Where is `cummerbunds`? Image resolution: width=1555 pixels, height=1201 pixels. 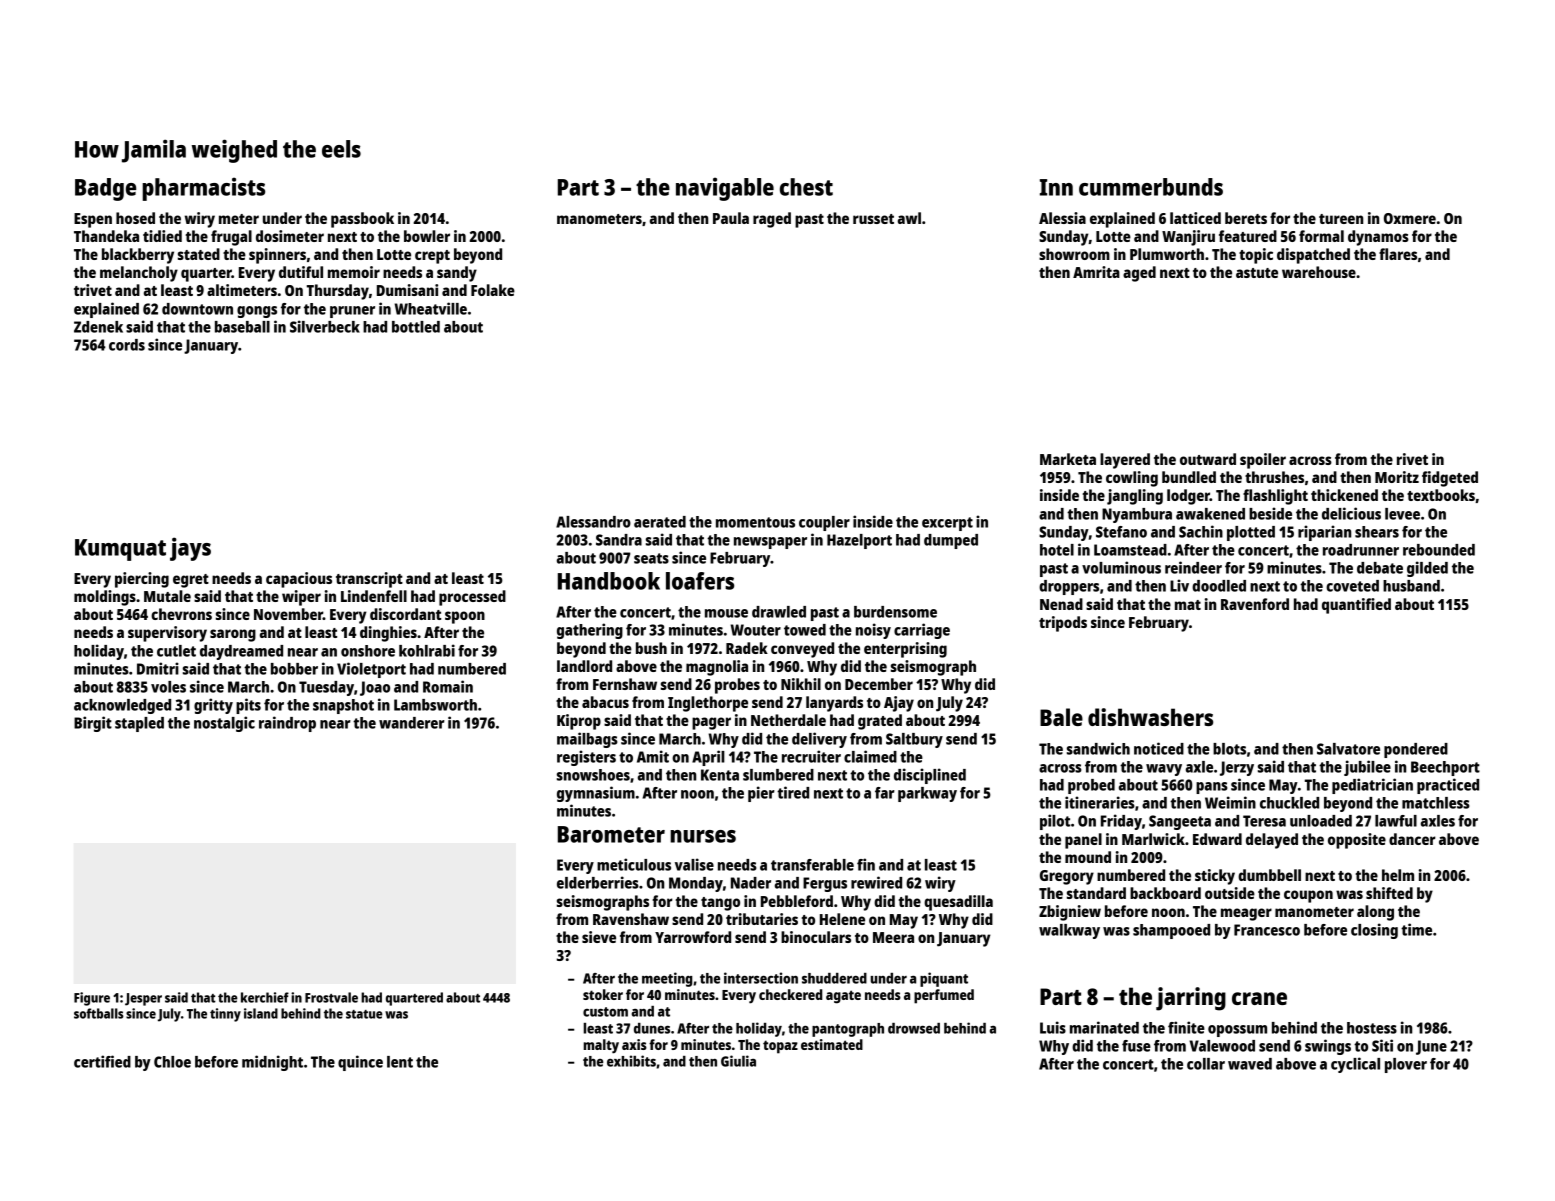
cummerbunds is located at coordinates (1151, 187).
